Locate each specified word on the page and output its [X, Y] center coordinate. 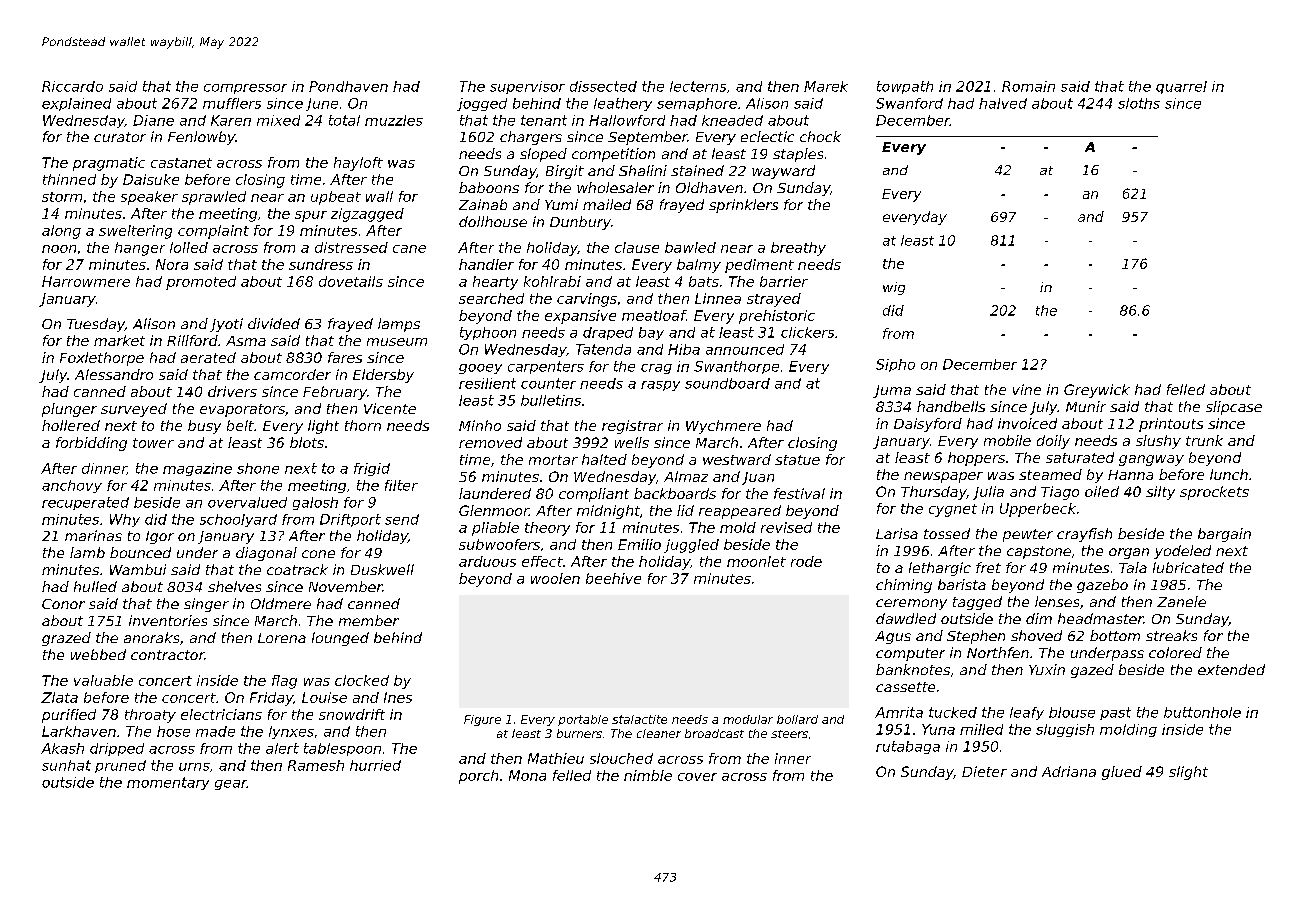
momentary [168, 783]
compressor [245, 89]
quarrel [1181, 87]
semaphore [697, 104]
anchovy [72, 486]
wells [632, 442]
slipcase [1234, 408]
